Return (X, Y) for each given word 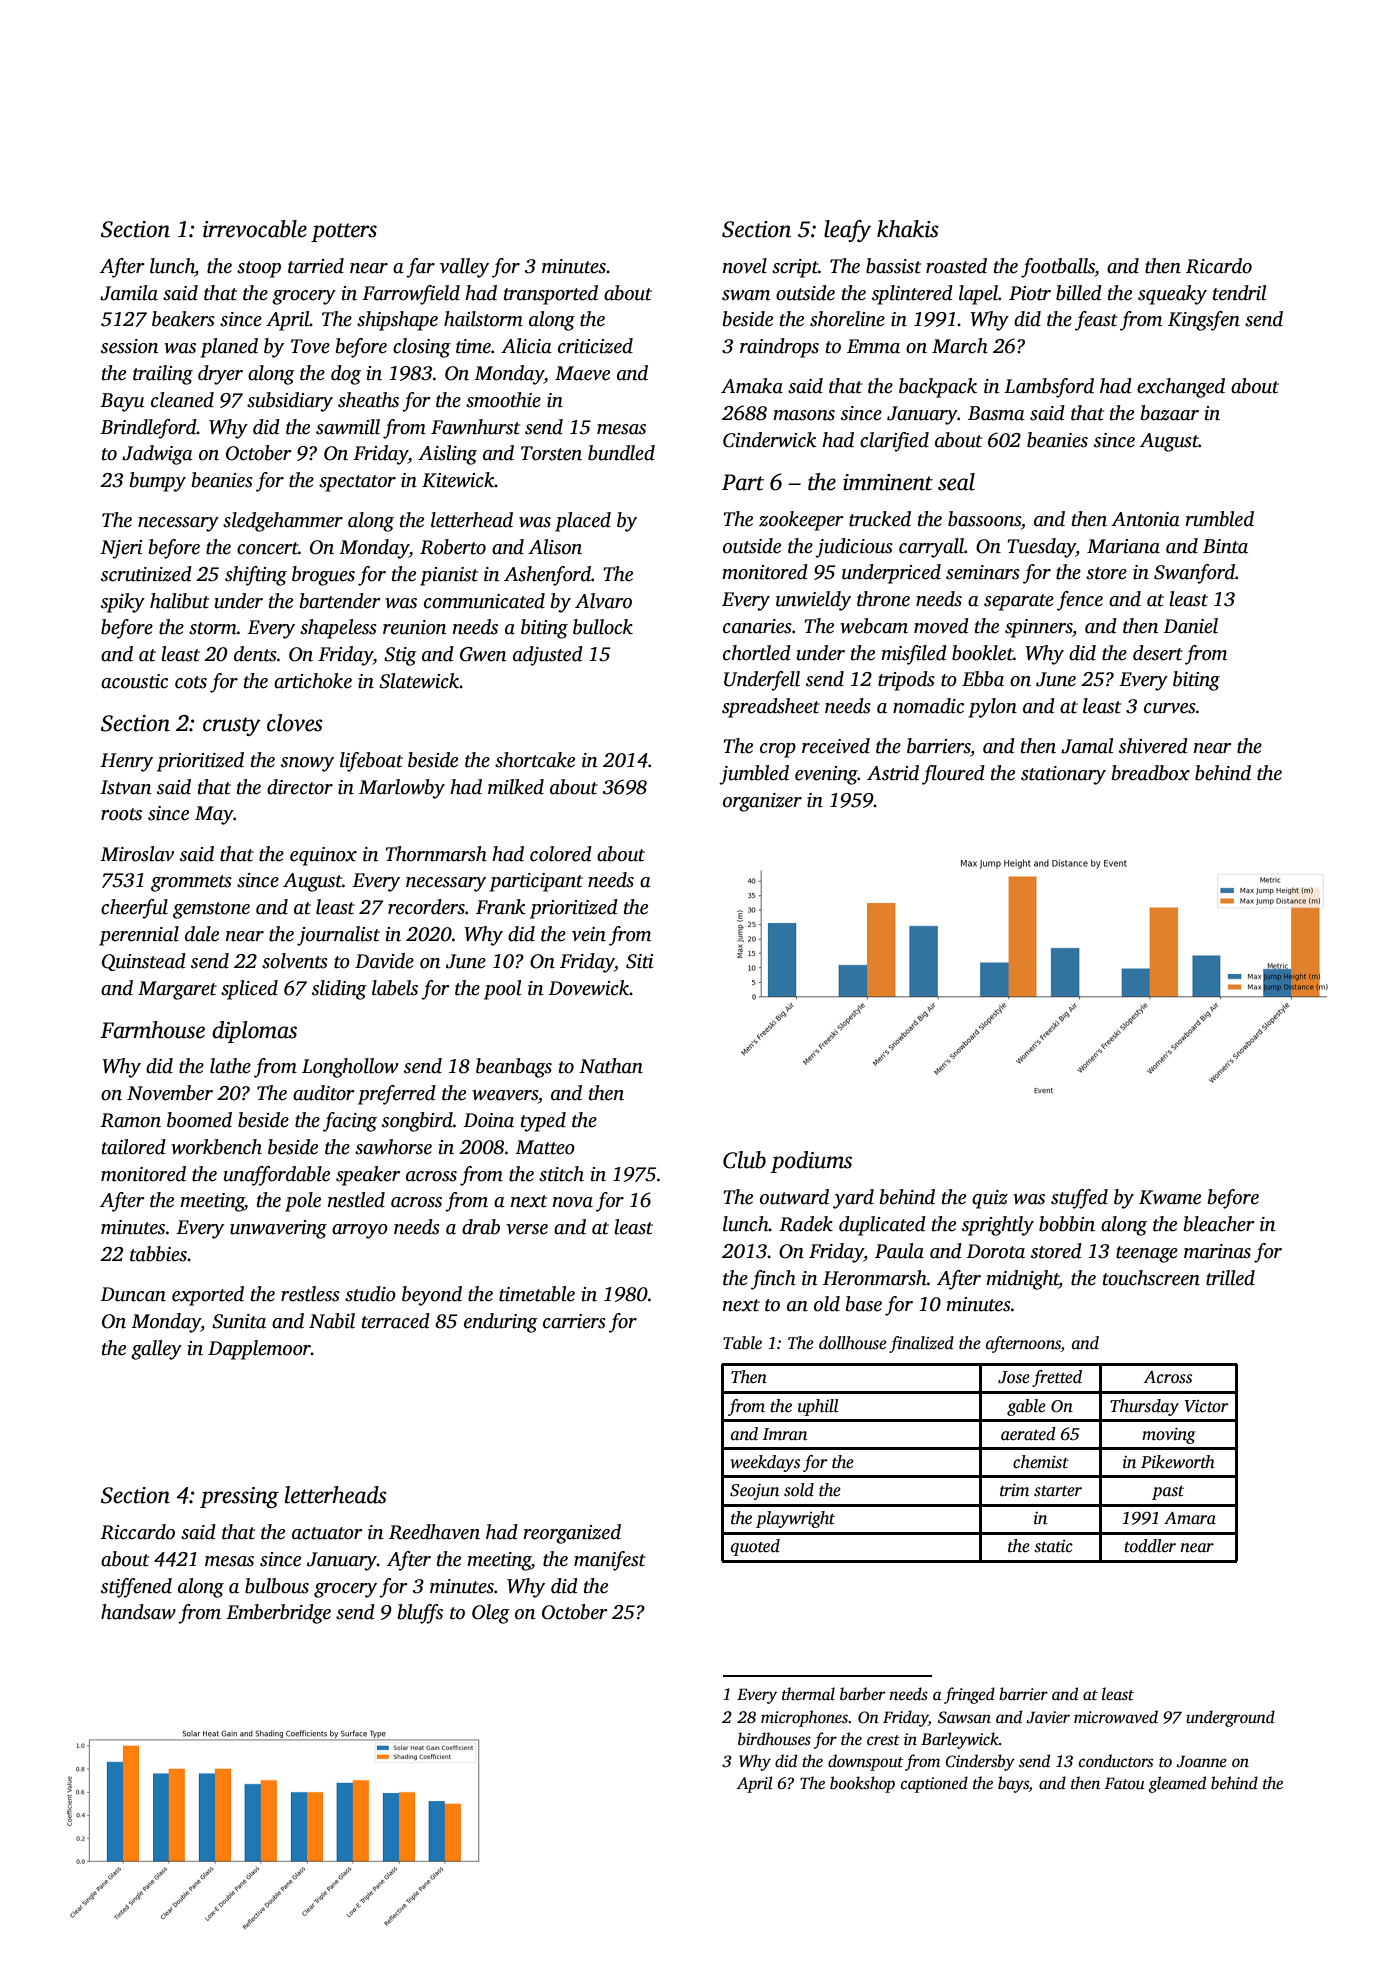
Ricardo (1219, 266)
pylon (992, 708)
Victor (1206, 1406)
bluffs (420, 1614)
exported (208, 1296)
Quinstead (144, 962)
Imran (784, 1434)
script (795, 268)
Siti (639, 961)
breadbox (1151, 773)
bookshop (862, 1784)
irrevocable (255, 229)
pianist (449, 576)
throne (883, 599)
